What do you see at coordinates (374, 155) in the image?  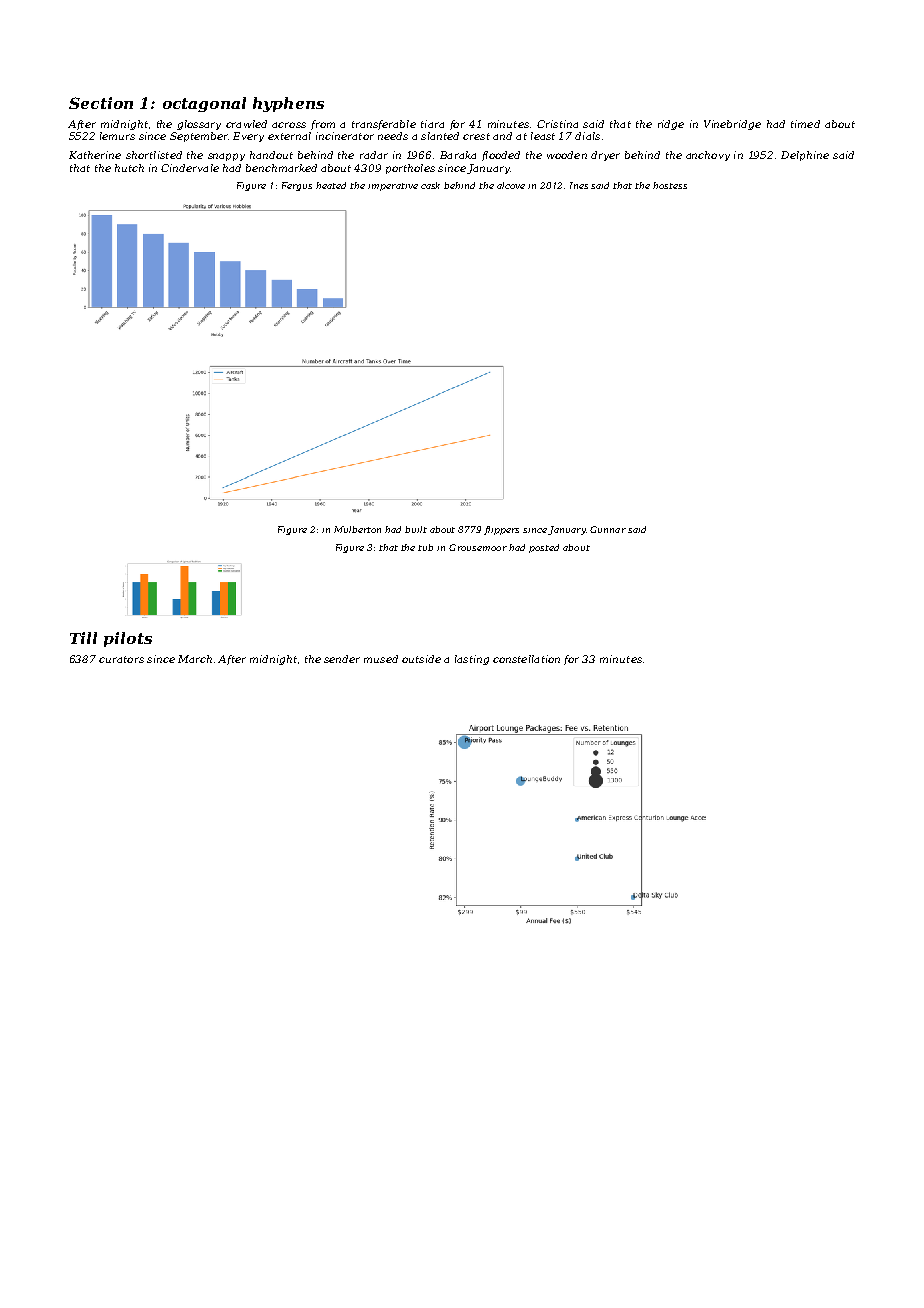 I see `radar` at bounding box center [374, 155].
